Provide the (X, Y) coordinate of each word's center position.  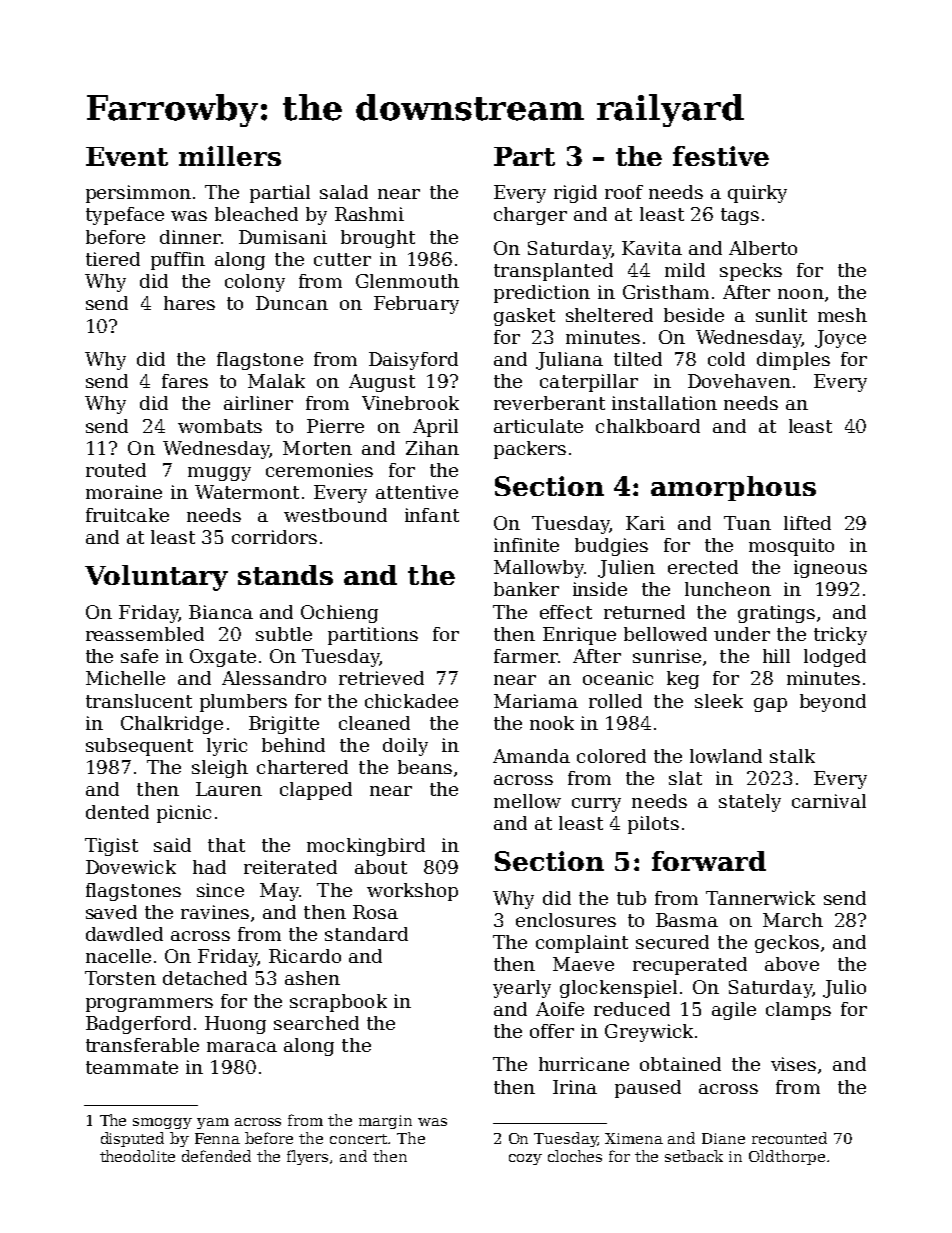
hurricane (584, 1064)
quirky (757, 194)
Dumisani (283, 237)
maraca (242, 1047)
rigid (575, 194)
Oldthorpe (787, 1157)
